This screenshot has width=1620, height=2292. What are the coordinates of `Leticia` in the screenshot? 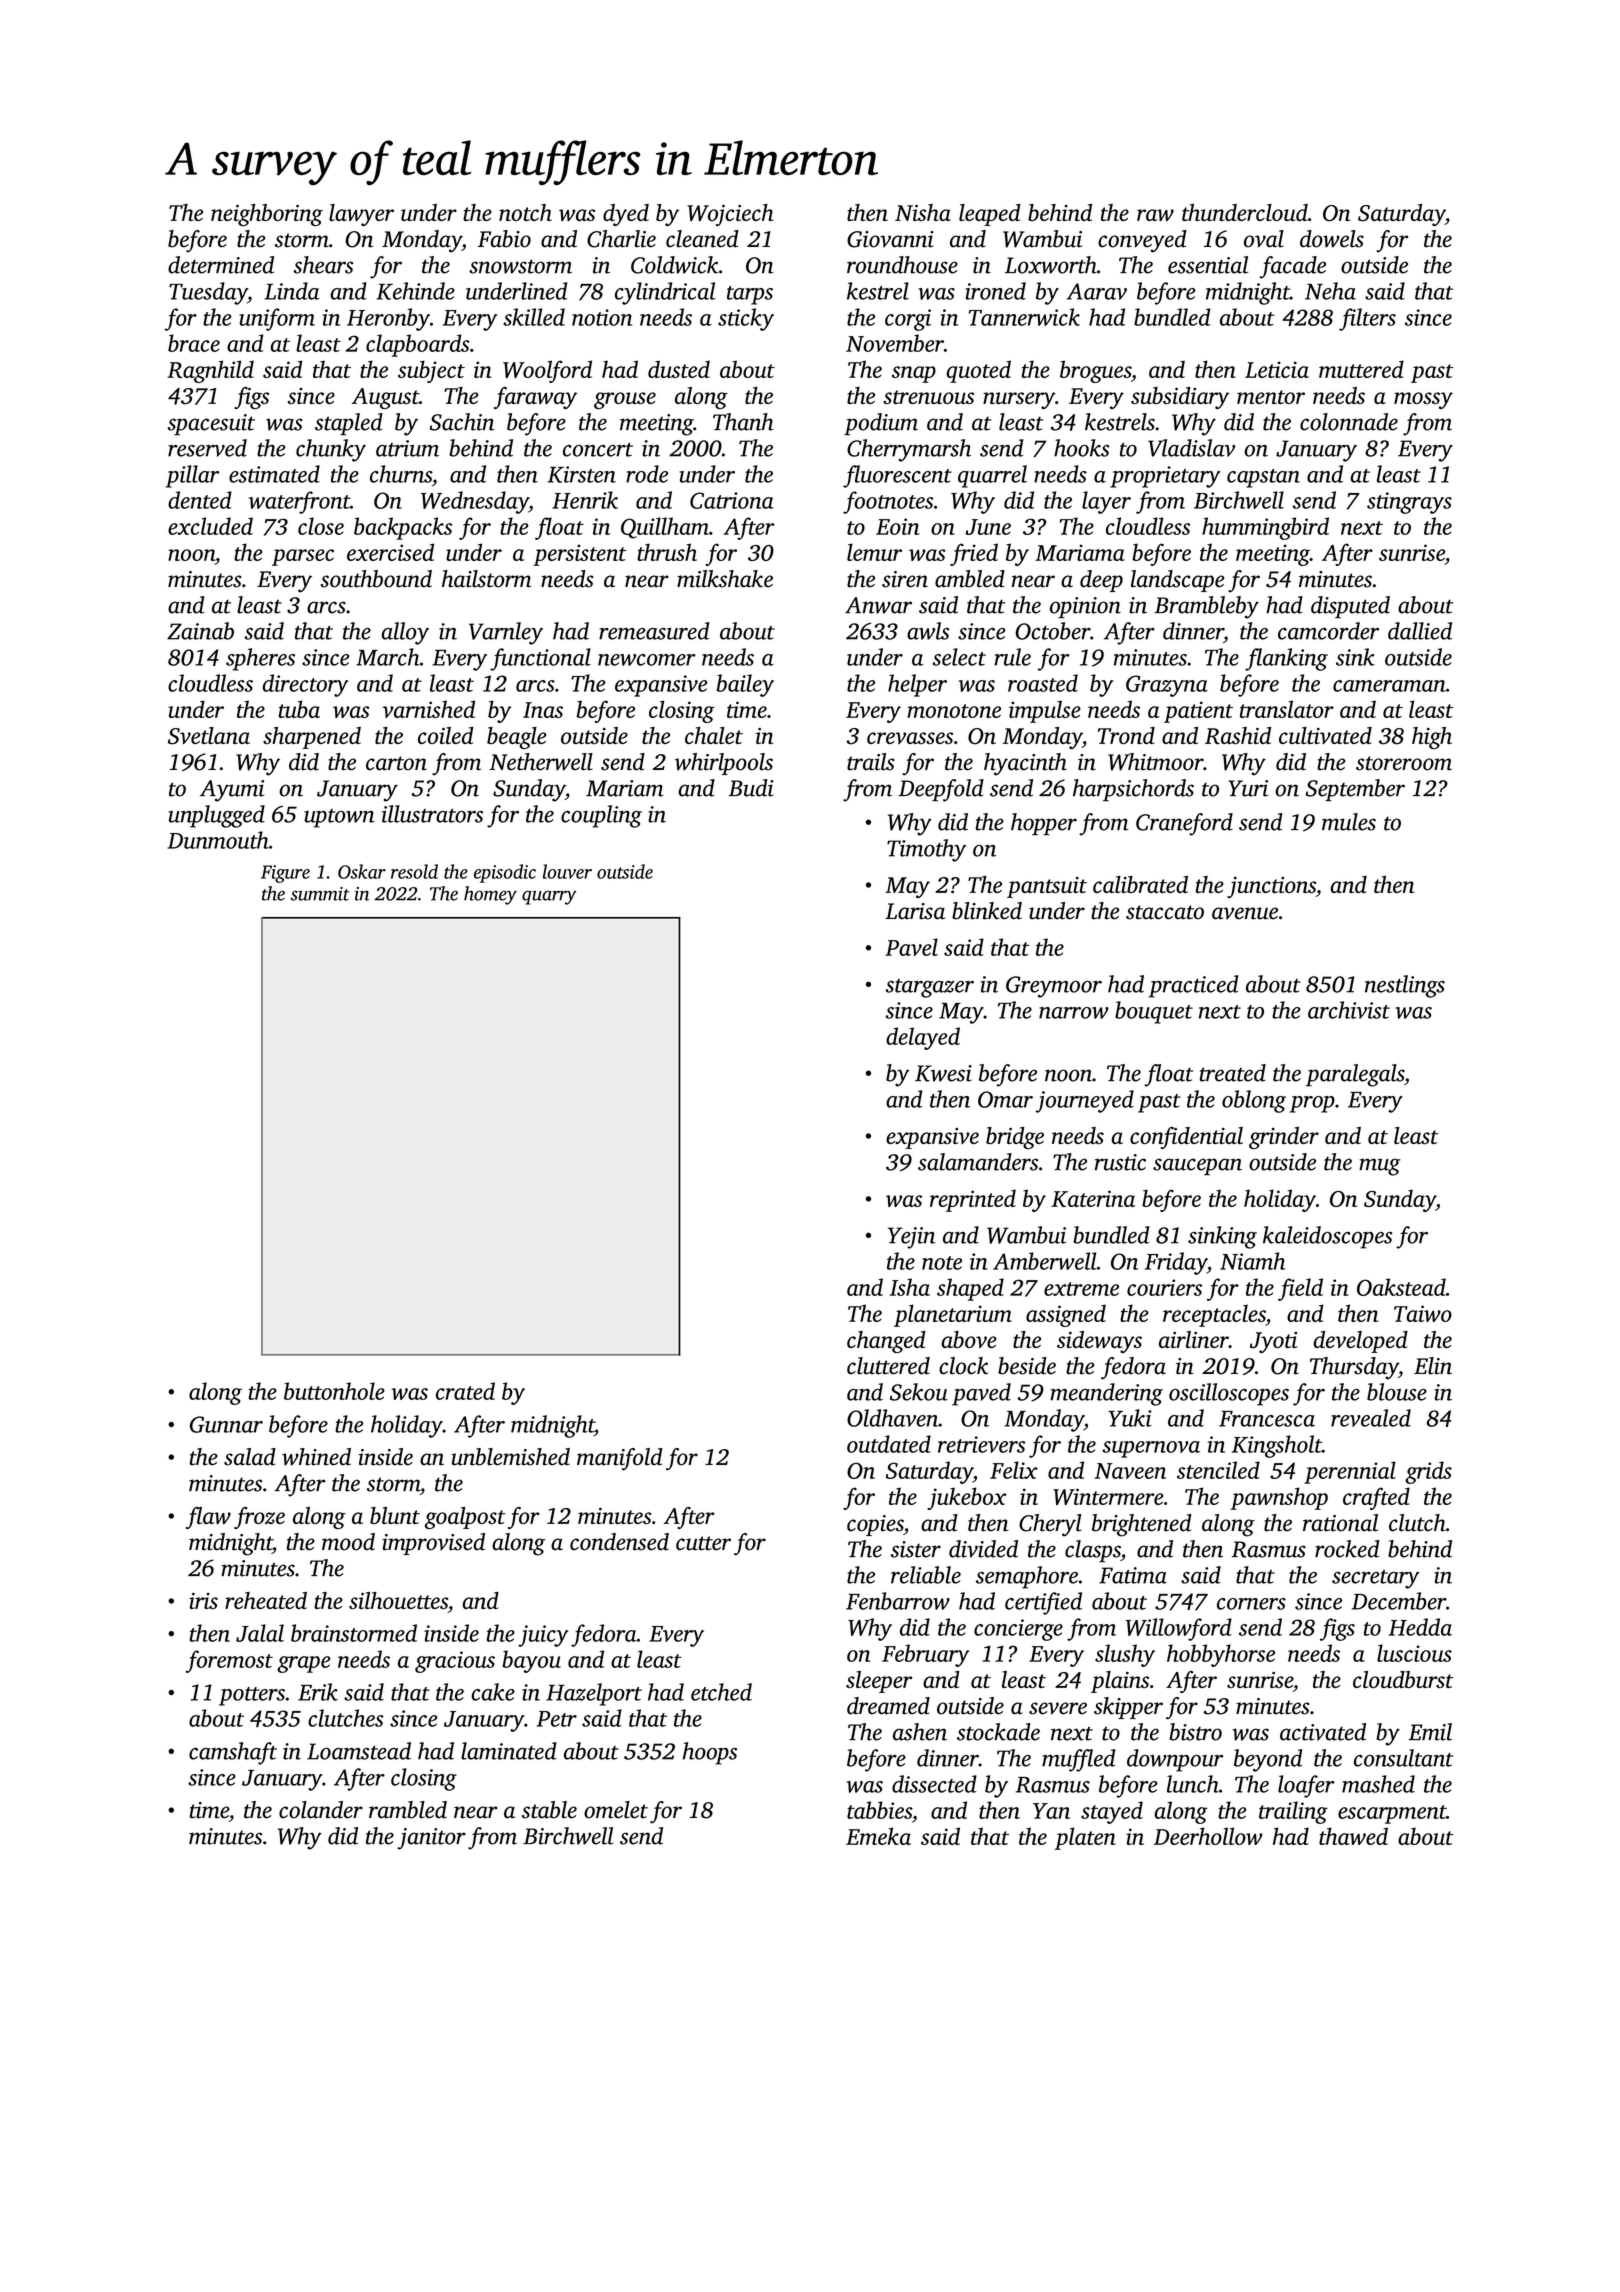 It's located at (1277, 369).
